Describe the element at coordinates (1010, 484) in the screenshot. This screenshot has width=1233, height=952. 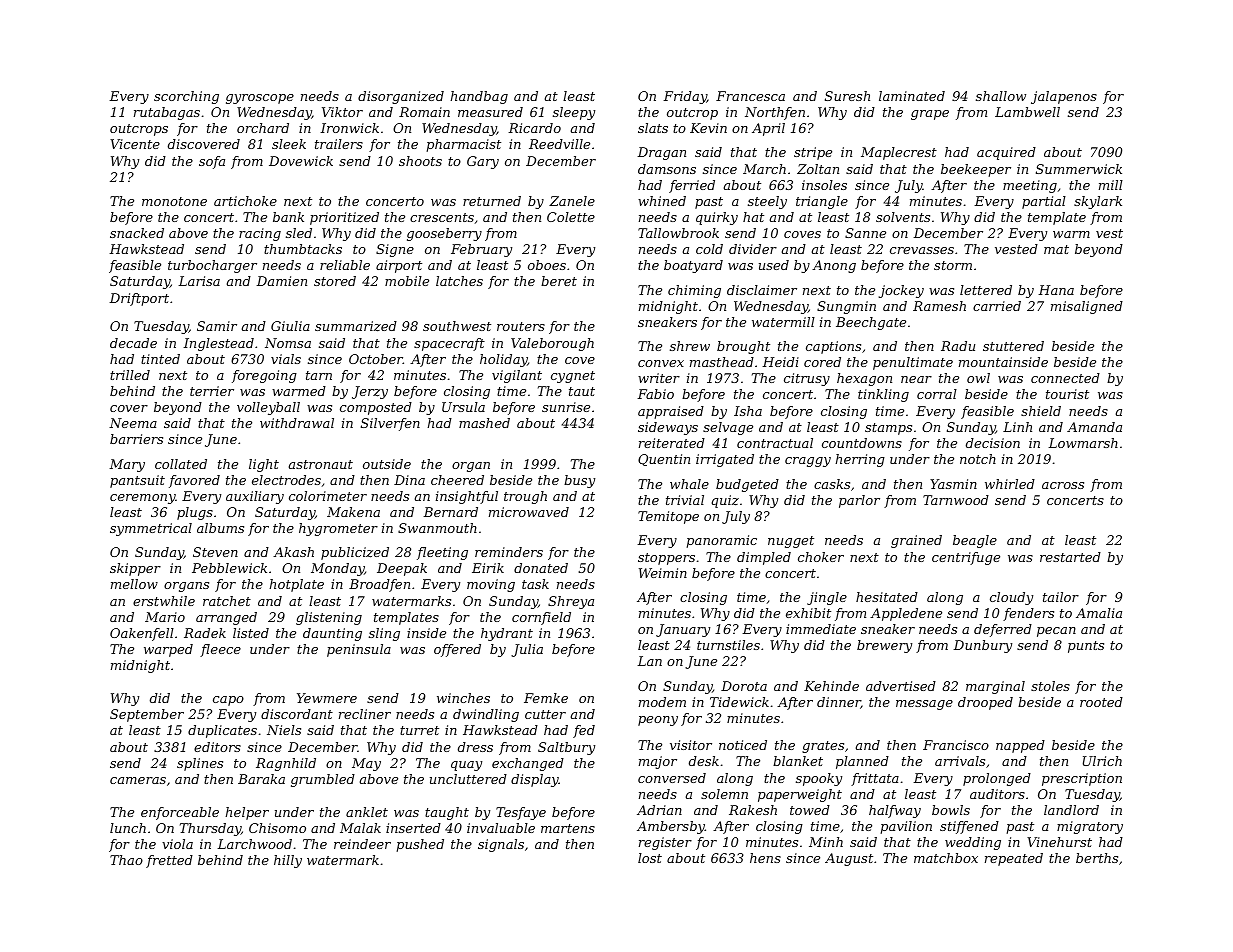
I see `whirled` at that location.
